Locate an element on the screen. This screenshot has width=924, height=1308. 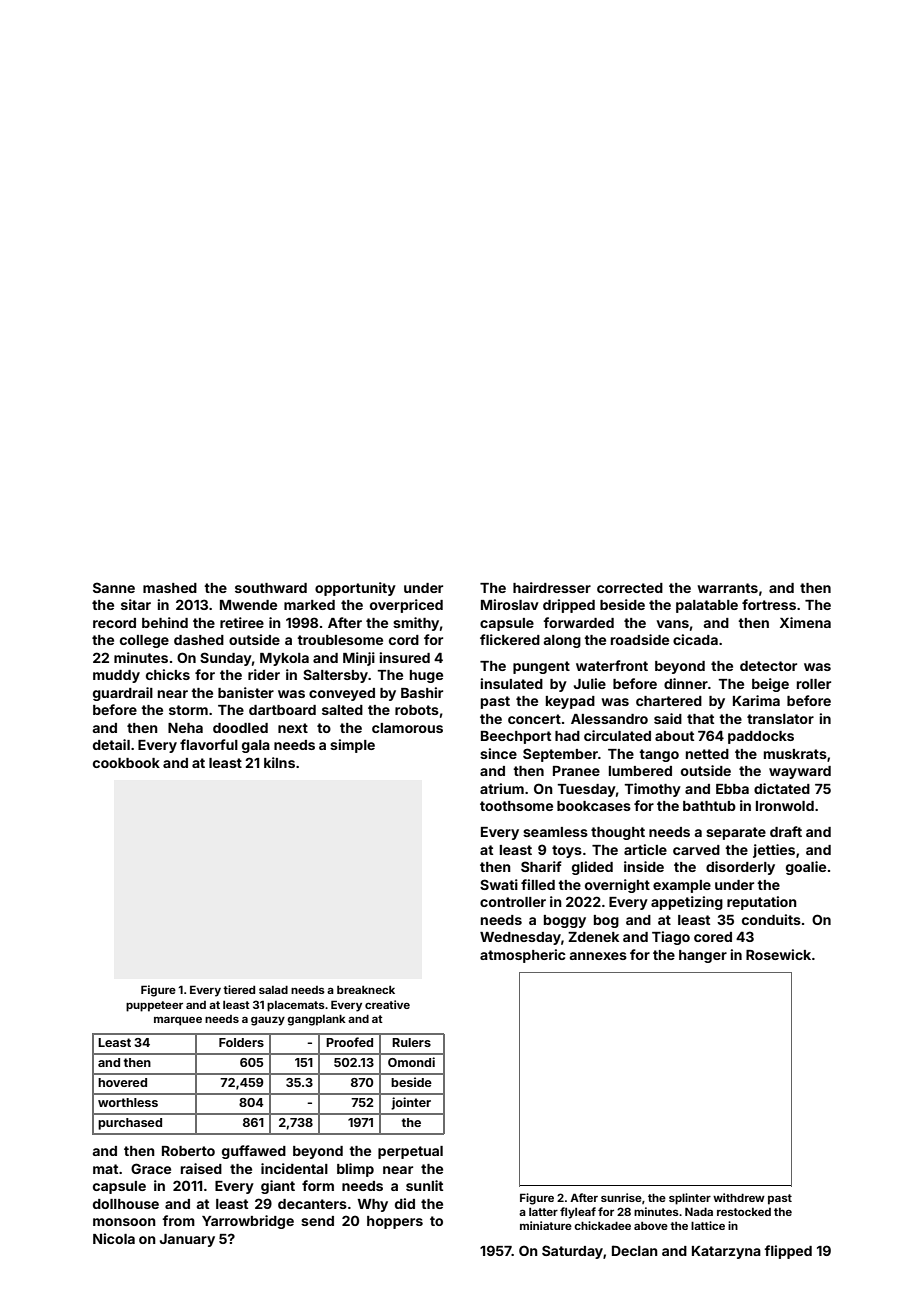
breakneck is located at coordinates (366, 990).
